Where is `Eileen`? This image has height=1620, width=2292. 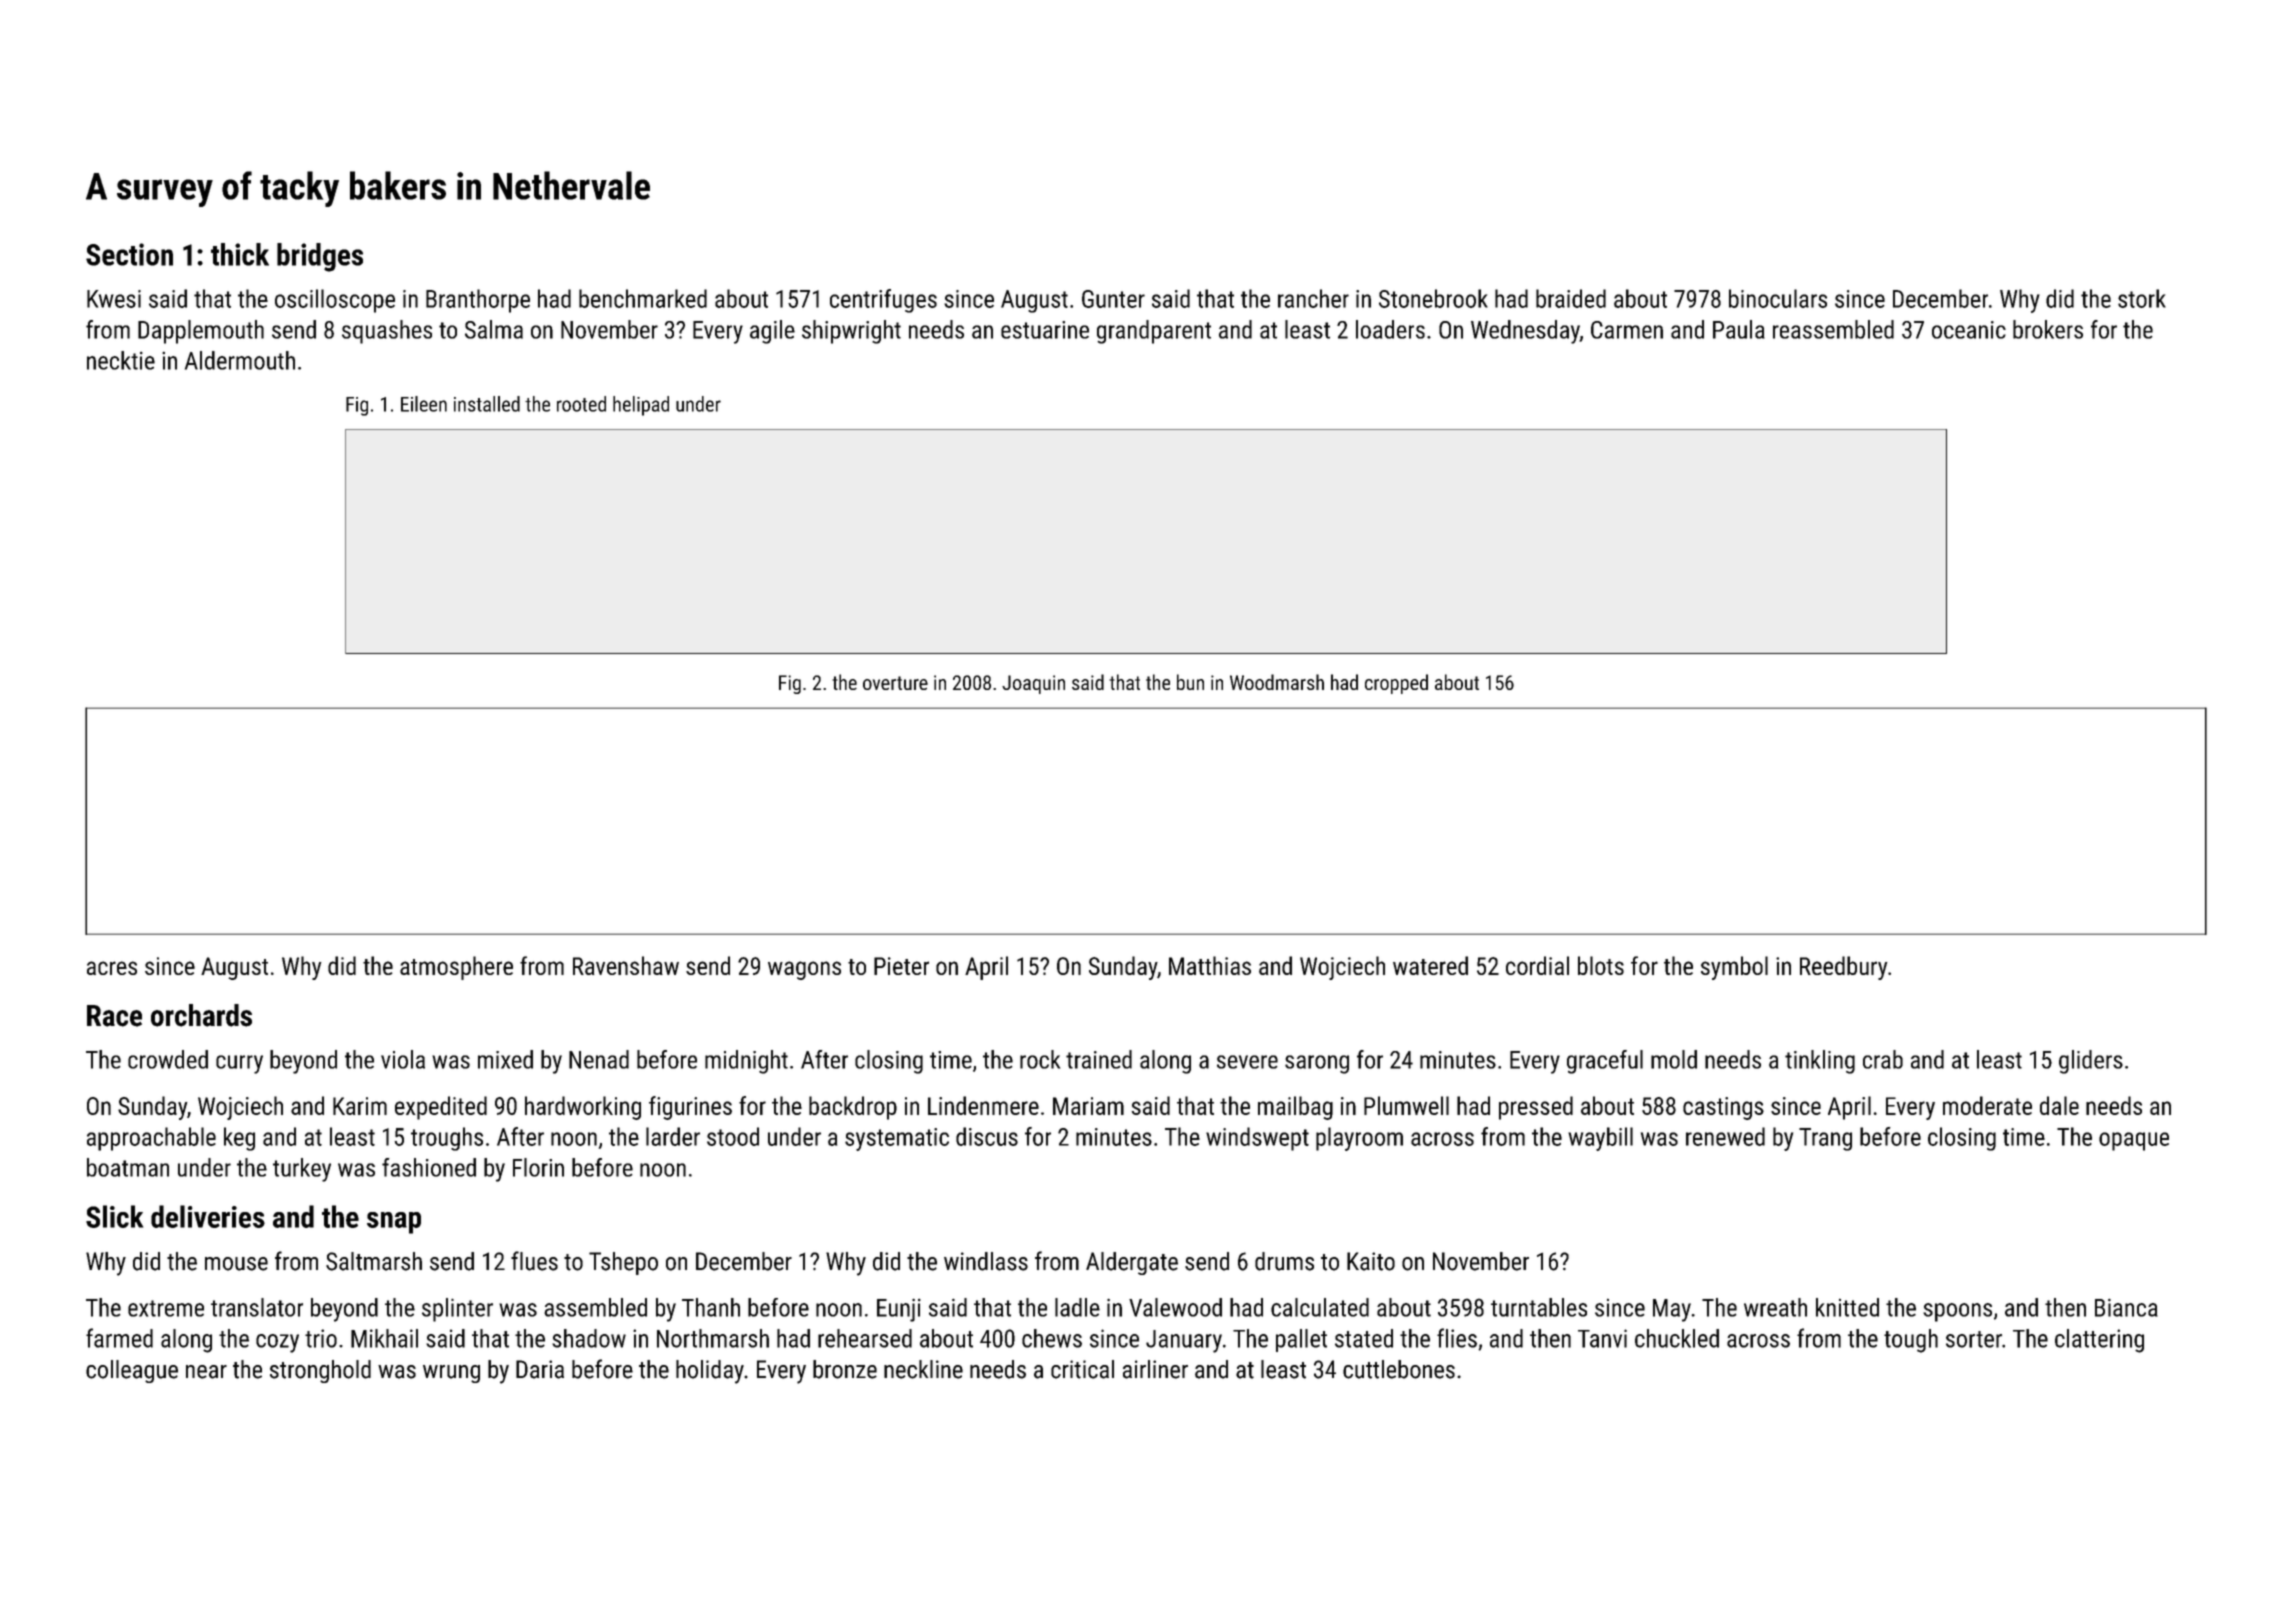
Eileen is located at coordinates (424, 404).
